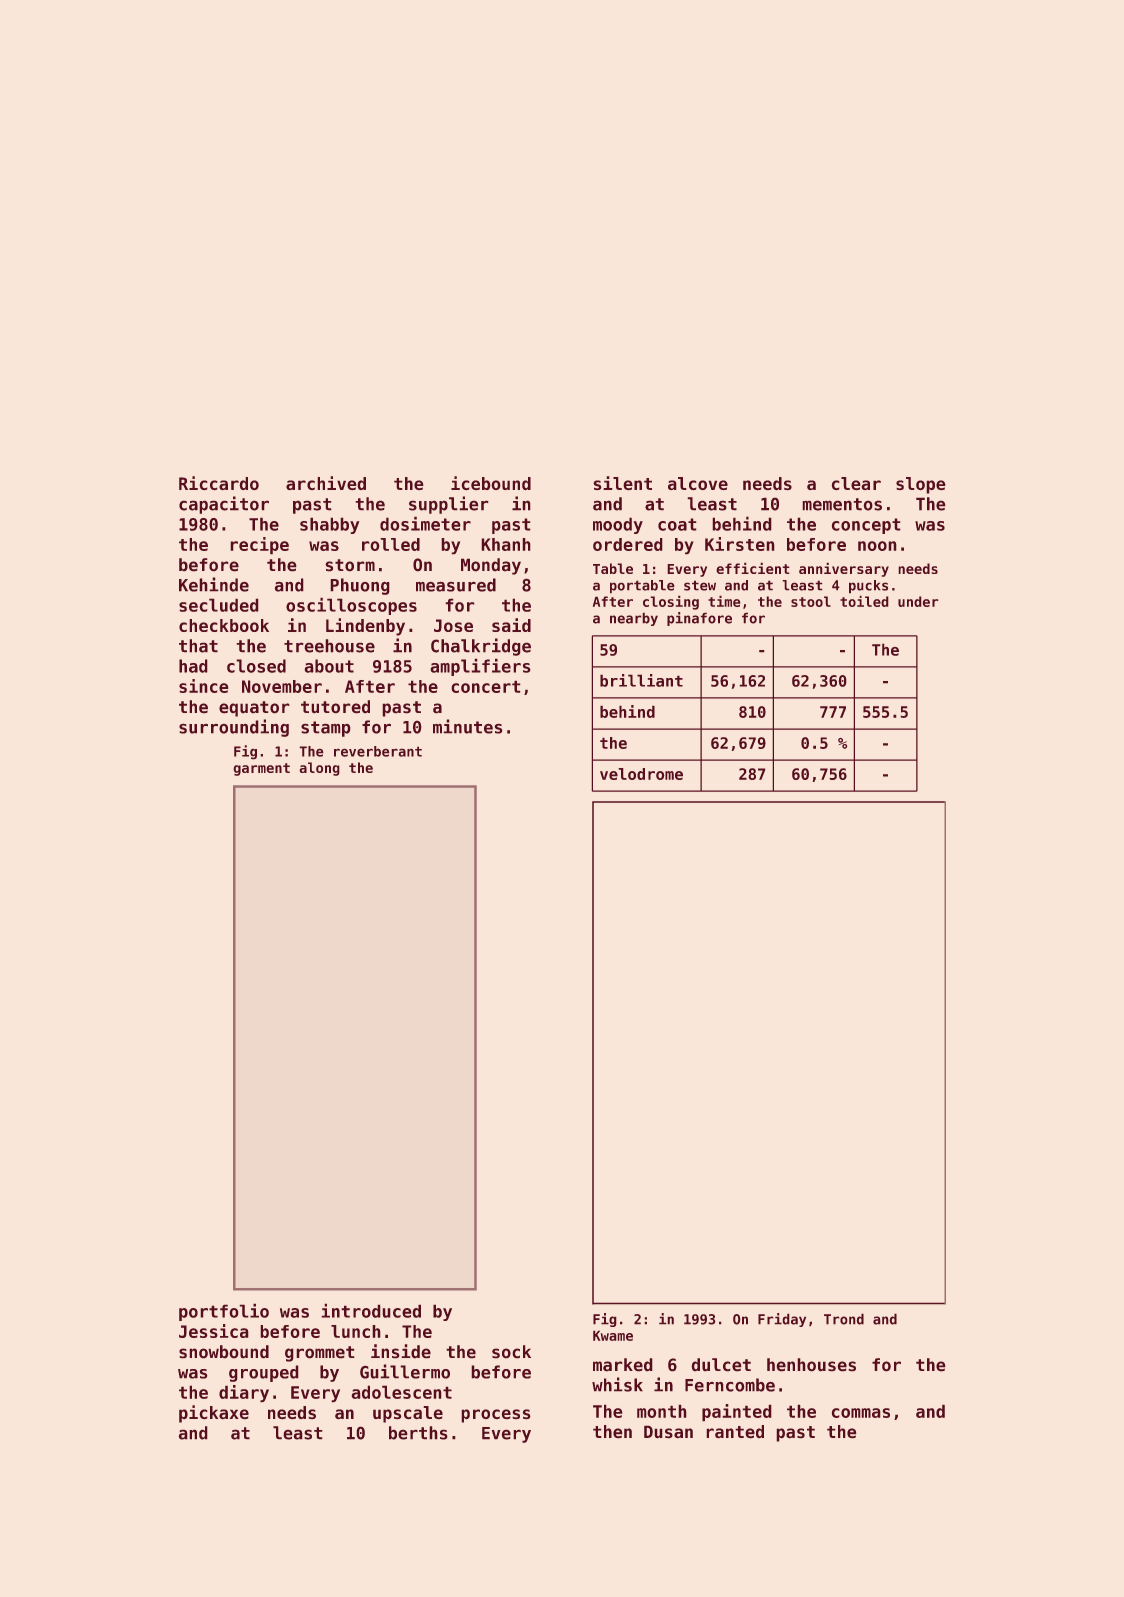 The image size is (1124, 1597). Describe the element at coordinates (613, 1335) in the screenshot. I see `Kwame` at that location.
